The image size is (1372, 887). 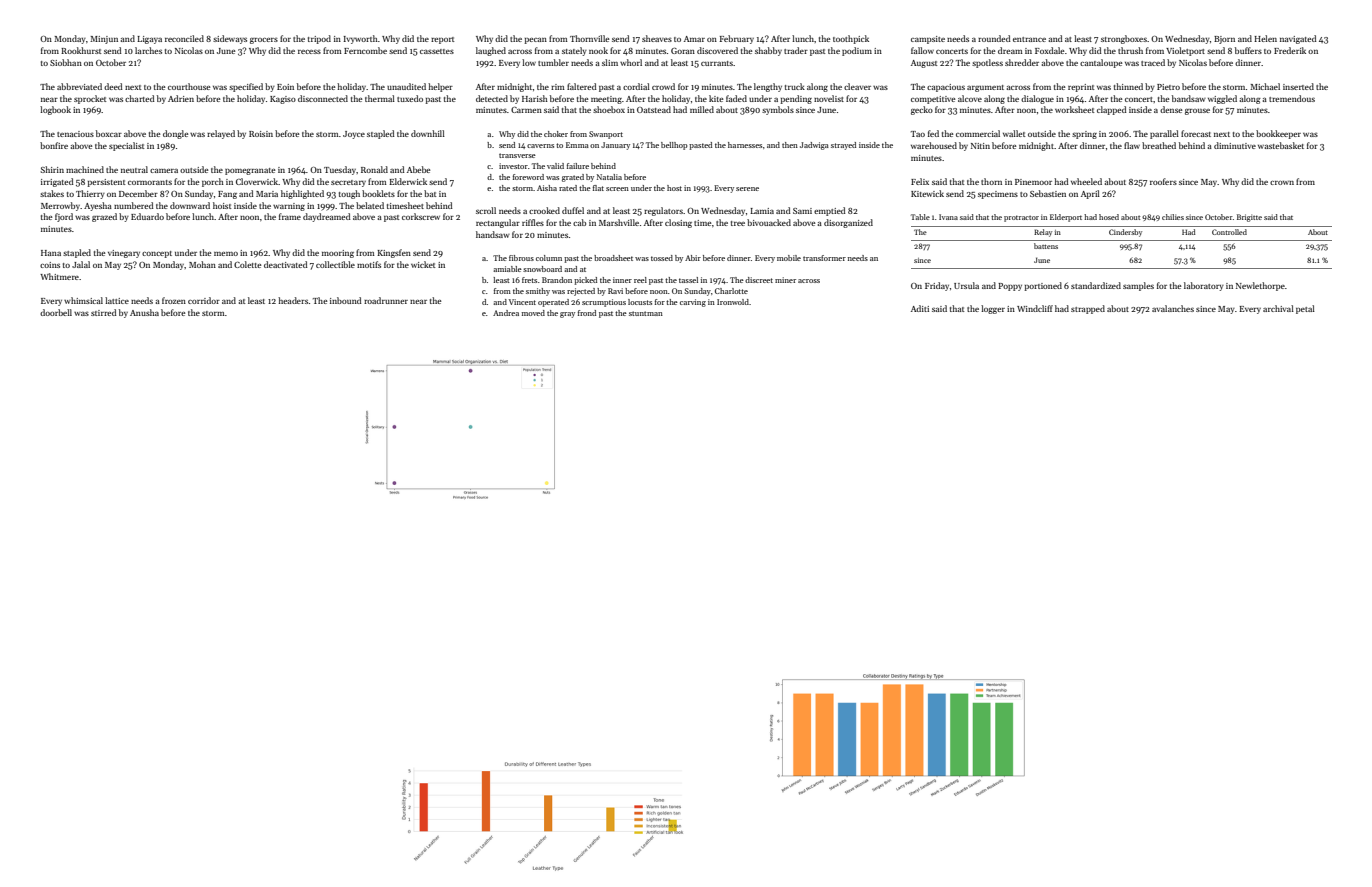 I want to click on tough, so click(x=349, y=194).
